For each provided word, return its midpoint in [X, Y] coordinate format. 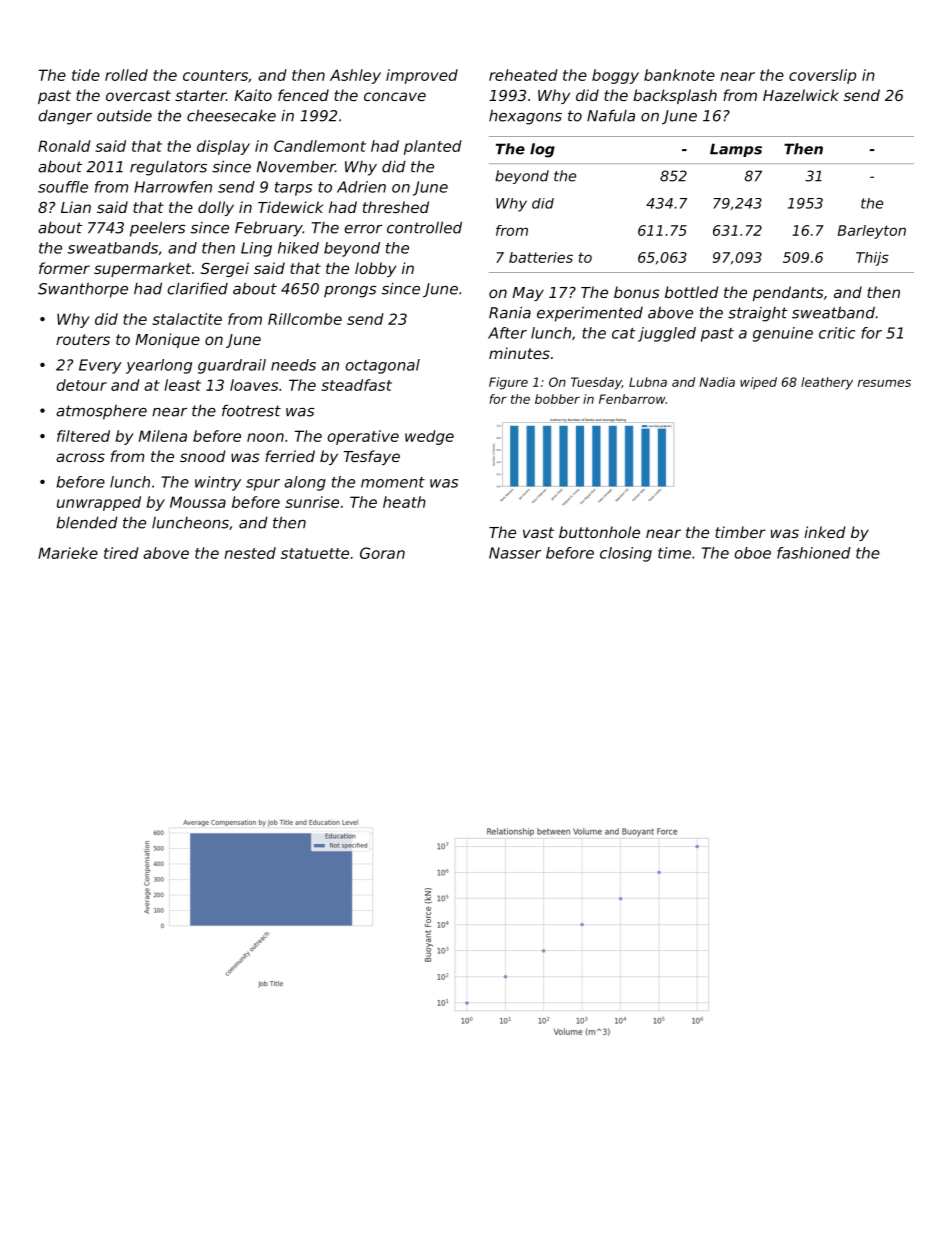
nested [250, 553]
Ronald [64, 146]
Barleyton [872, 232]
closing [626, 554]
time [674, 553]
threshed [396, 207]
